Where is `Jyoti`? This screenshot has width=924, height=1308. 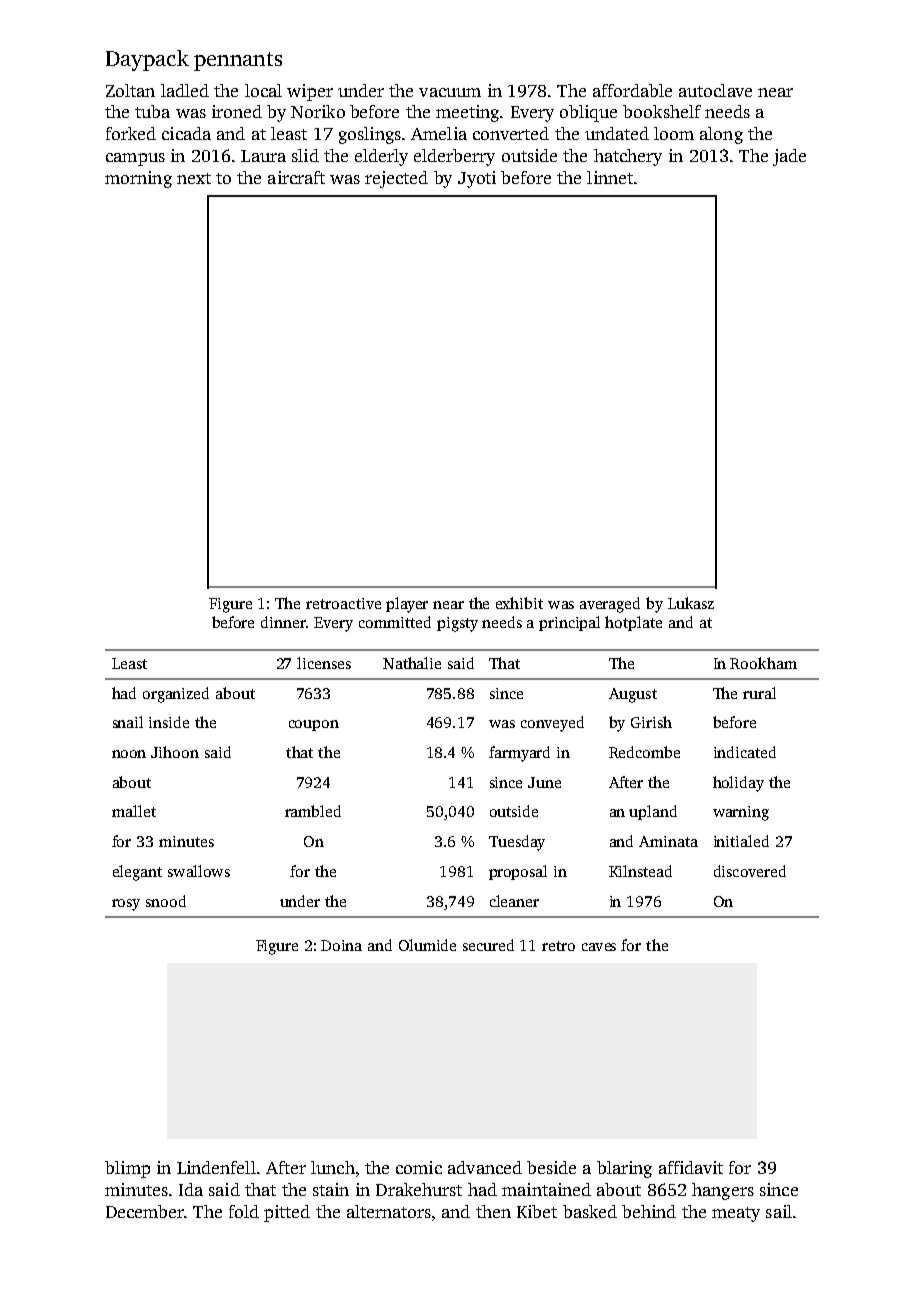 Jyoti is located at coordinates (477, 179).
